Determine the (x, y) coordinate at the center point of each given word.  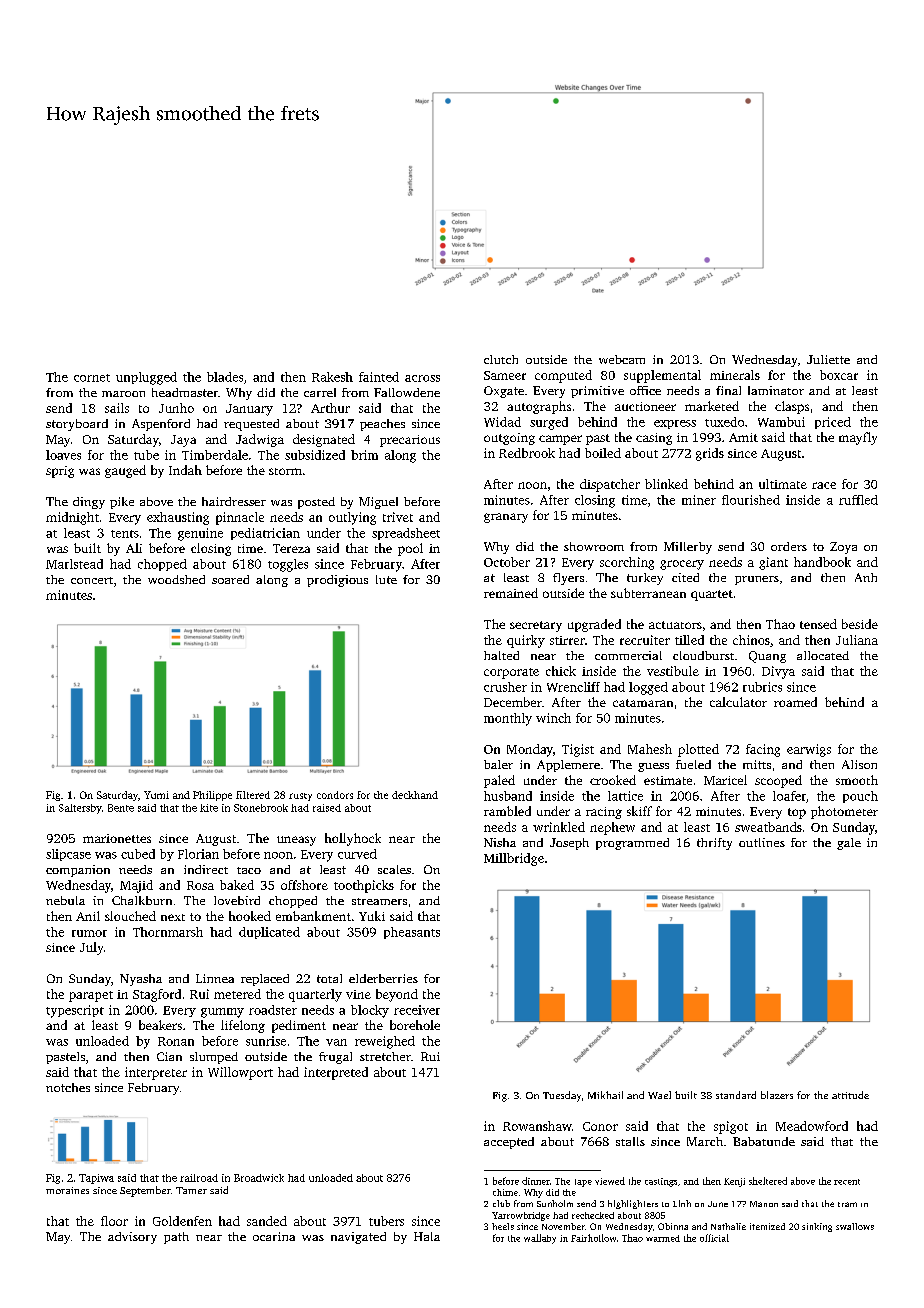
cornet (92, 378)
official (714, 1238)
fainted (379, 377)
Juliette (828, 359)
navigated (358, 1238)
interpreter (156, 1073)
